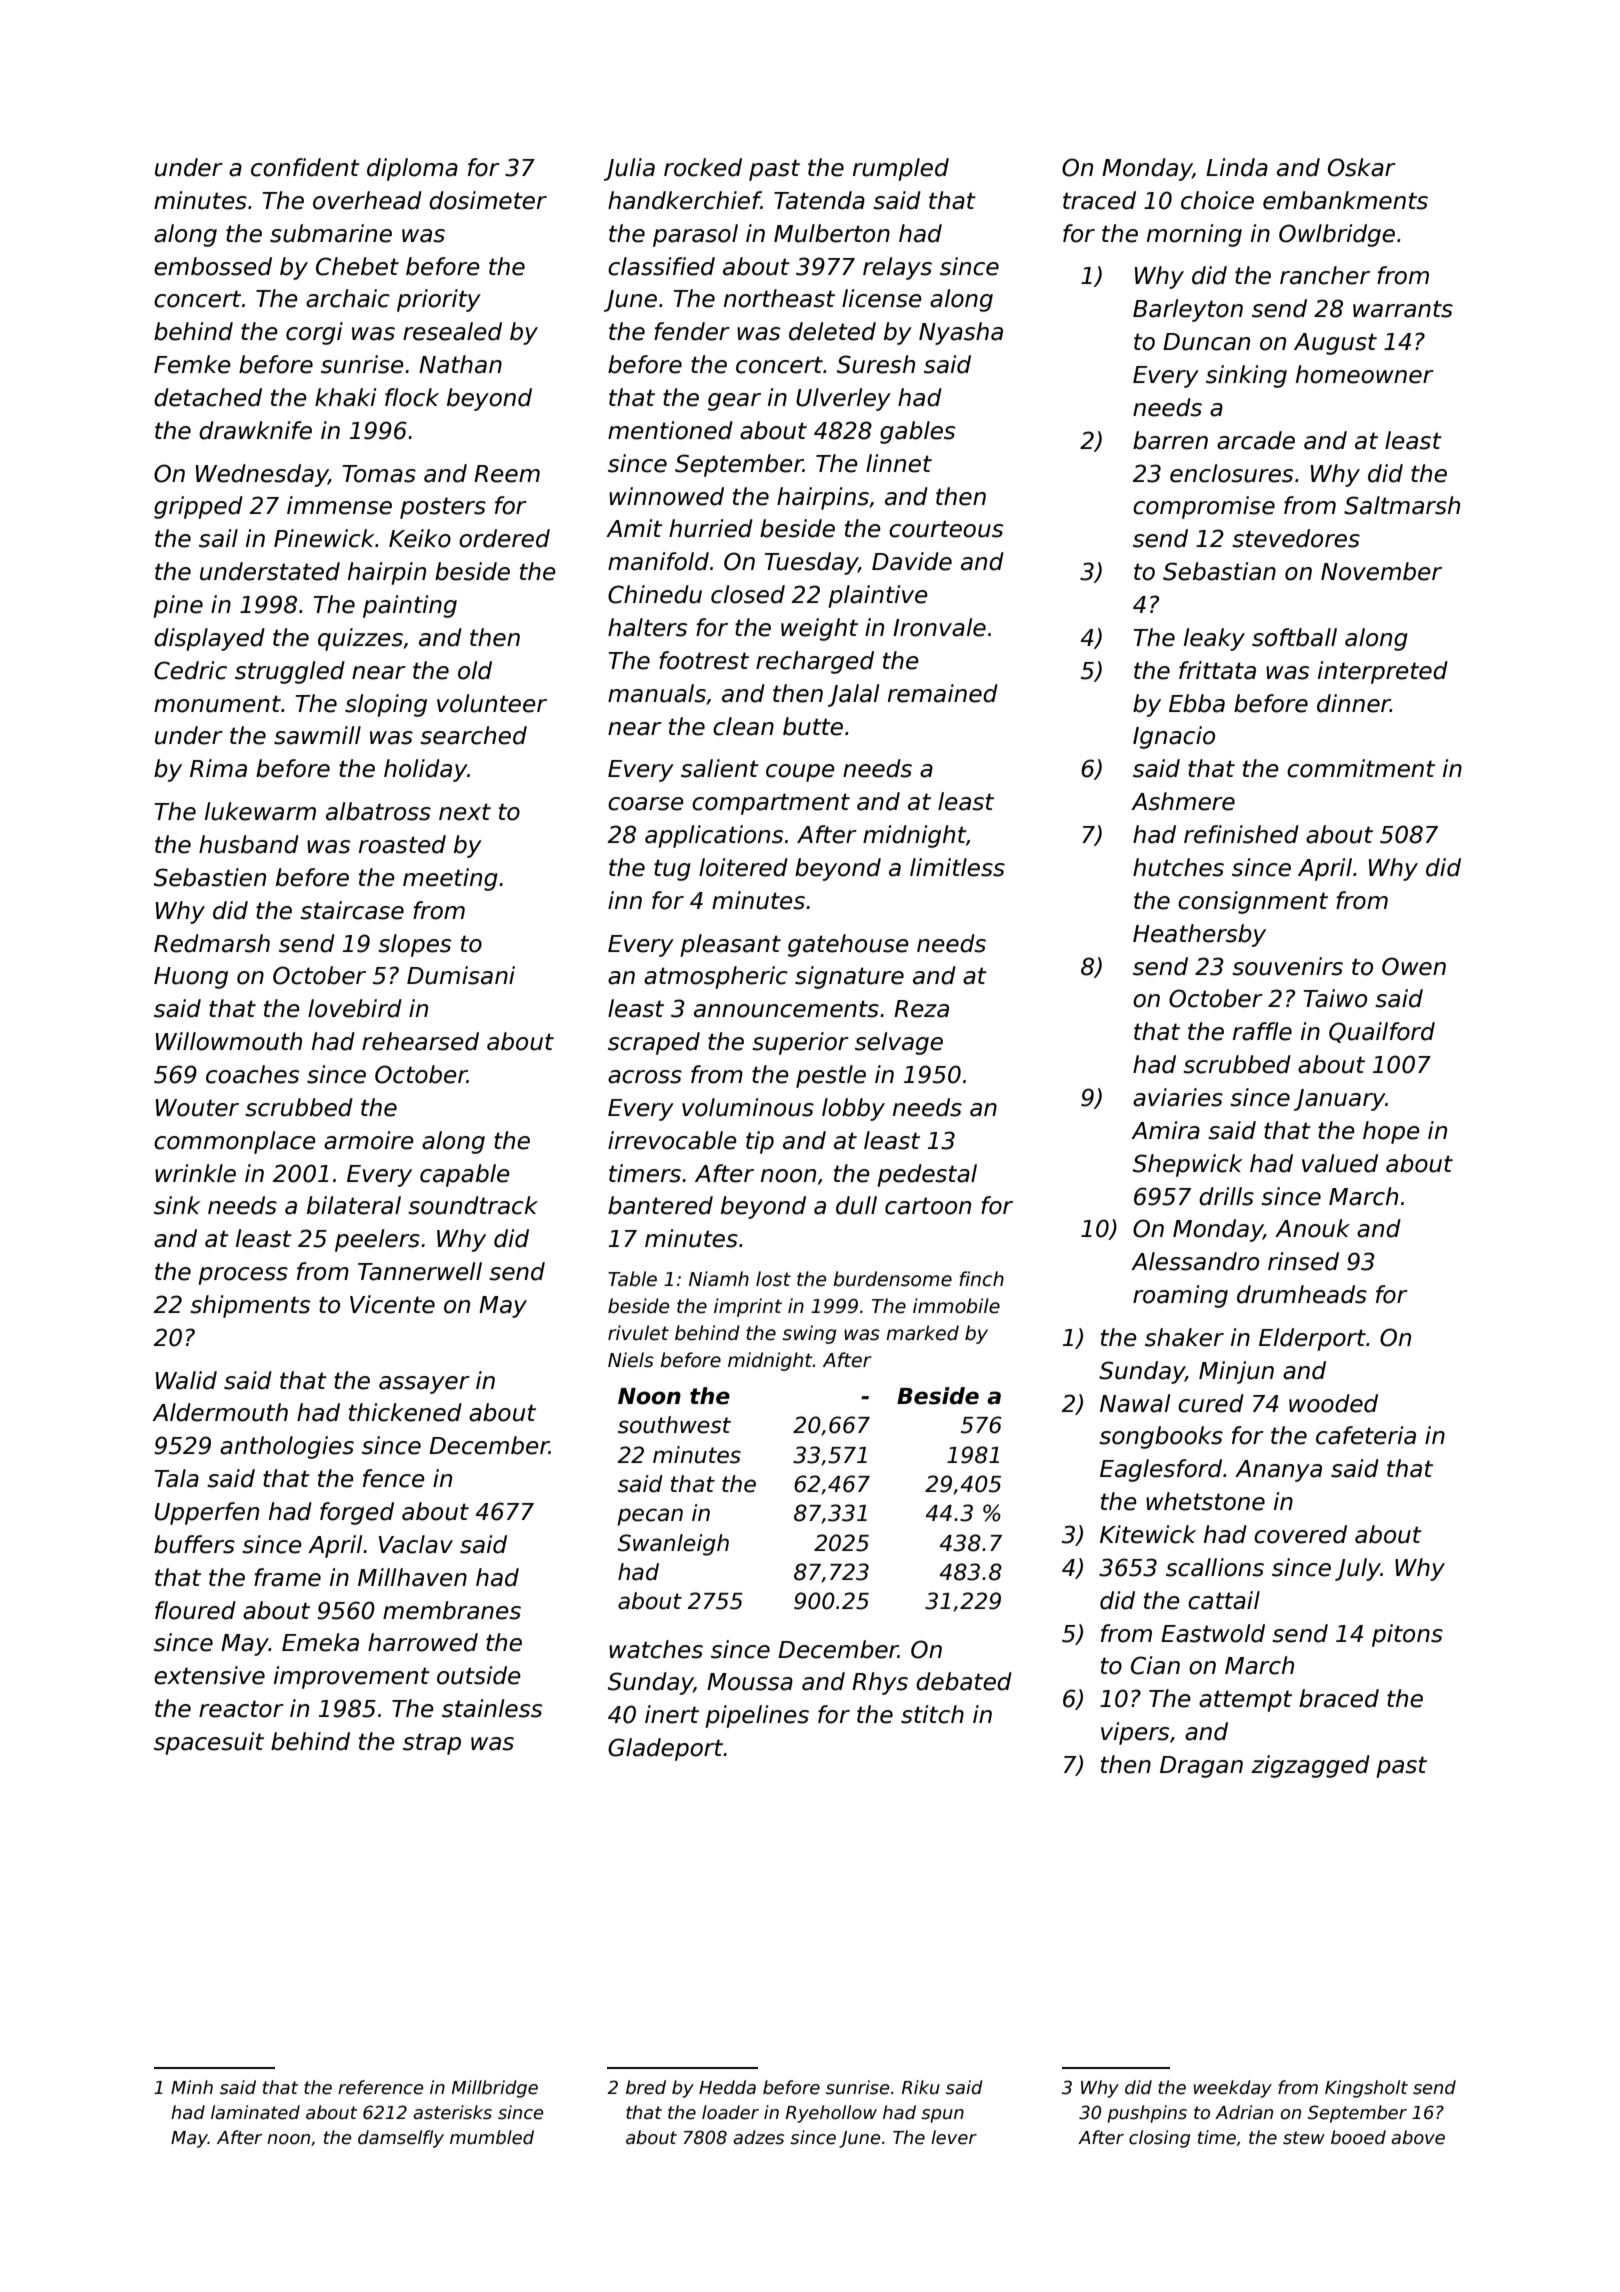 The image size is (1620, 2292). Describe the element at coordinates (452, 331) in the screenshot. I see `resealed` at that location.
